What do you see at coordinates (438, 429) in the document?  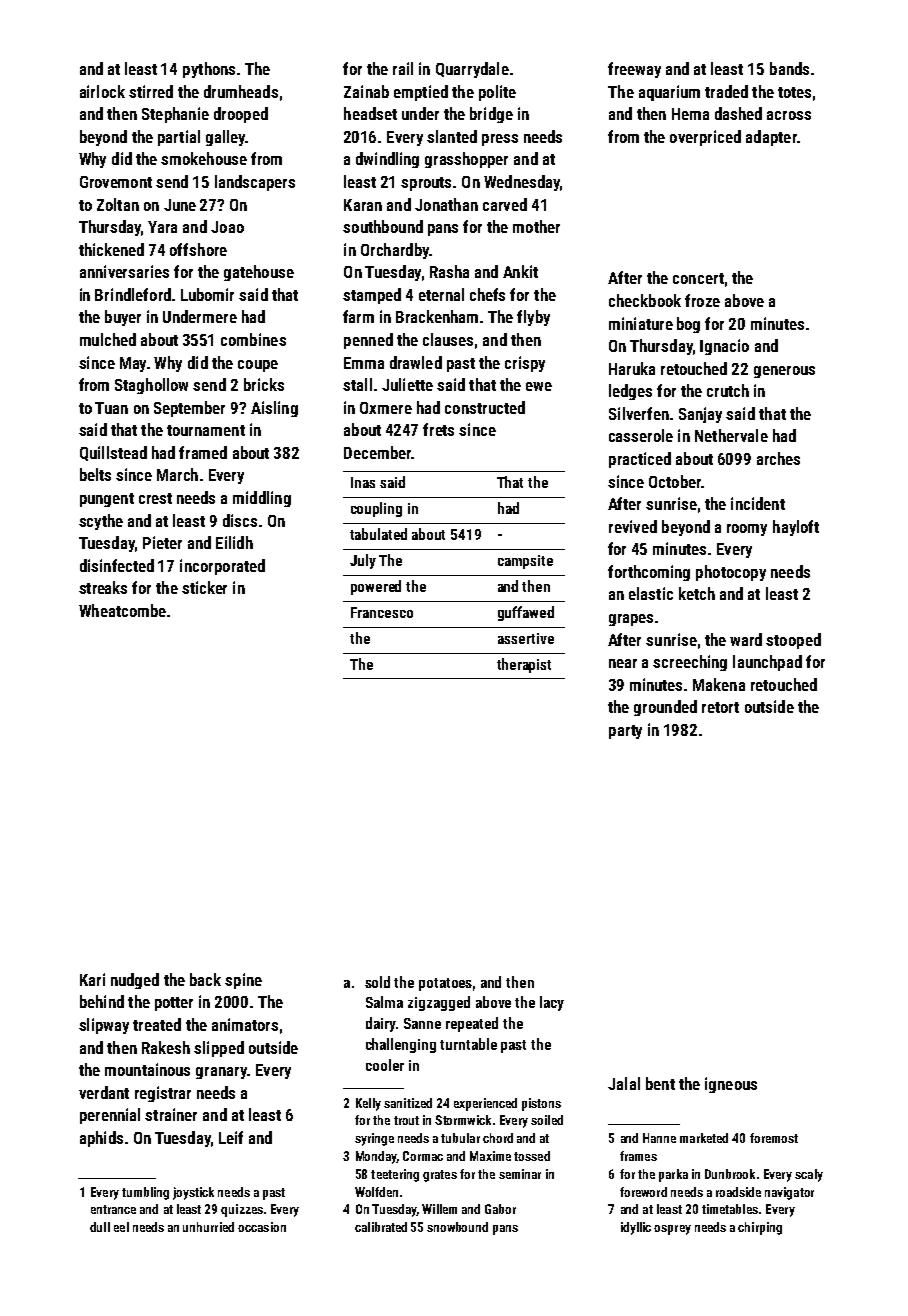 I see `frets` at bounding box center [438, 429].
